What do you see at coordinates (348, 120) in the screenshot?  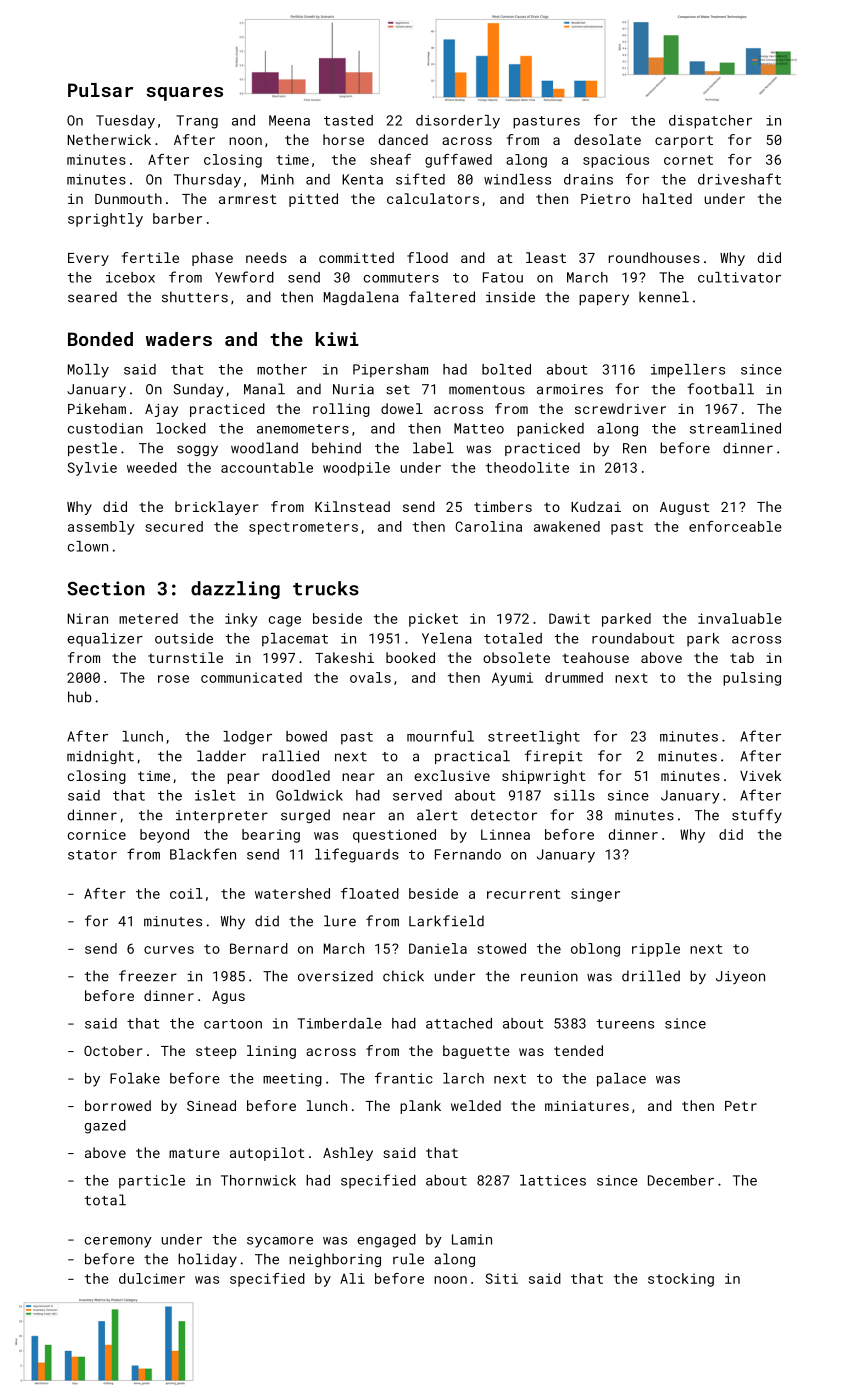 I see `tasted` at bounding box center [348, 120].
